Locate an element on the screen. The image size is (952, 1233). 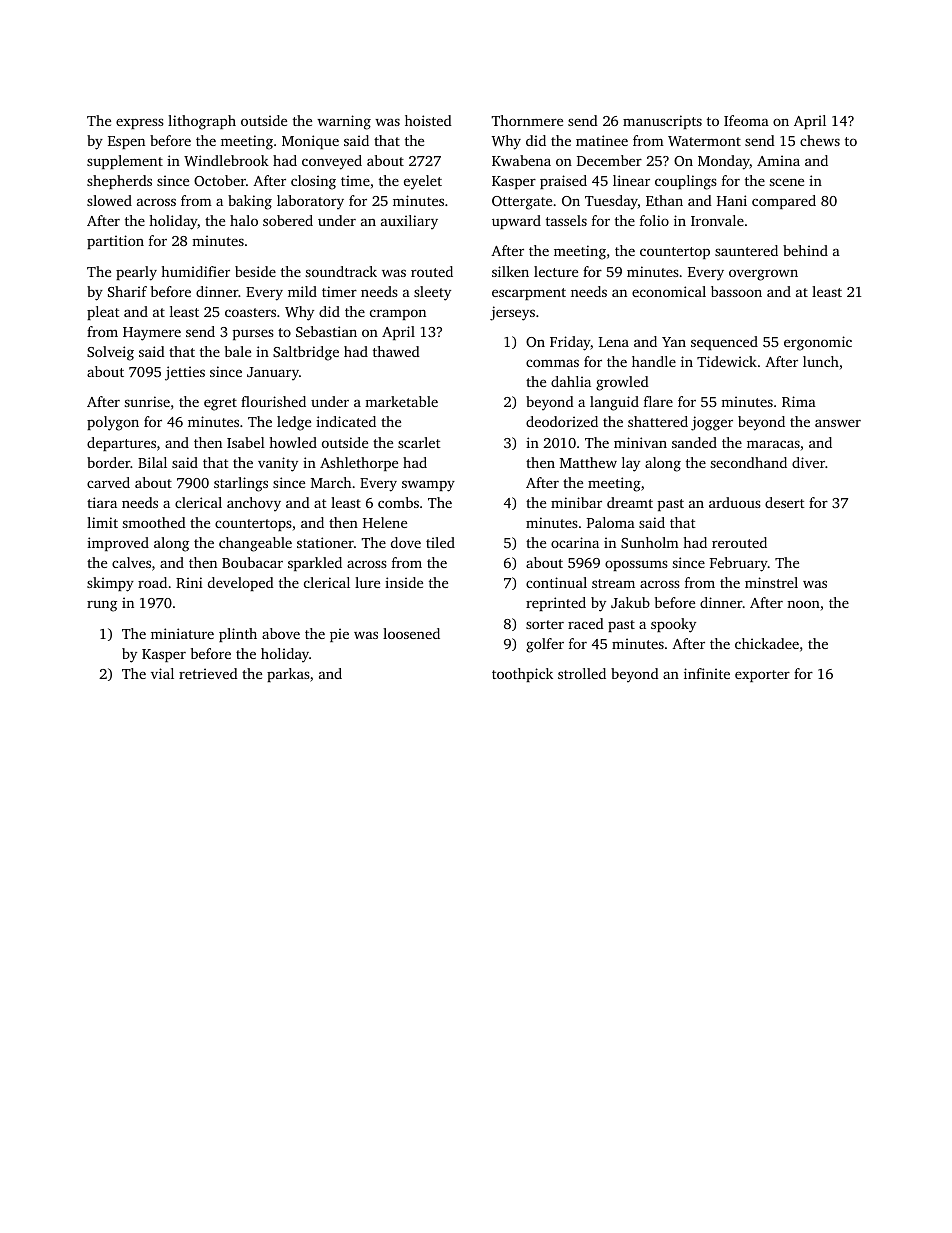
reprinted is located at coordinates (556, 604).
